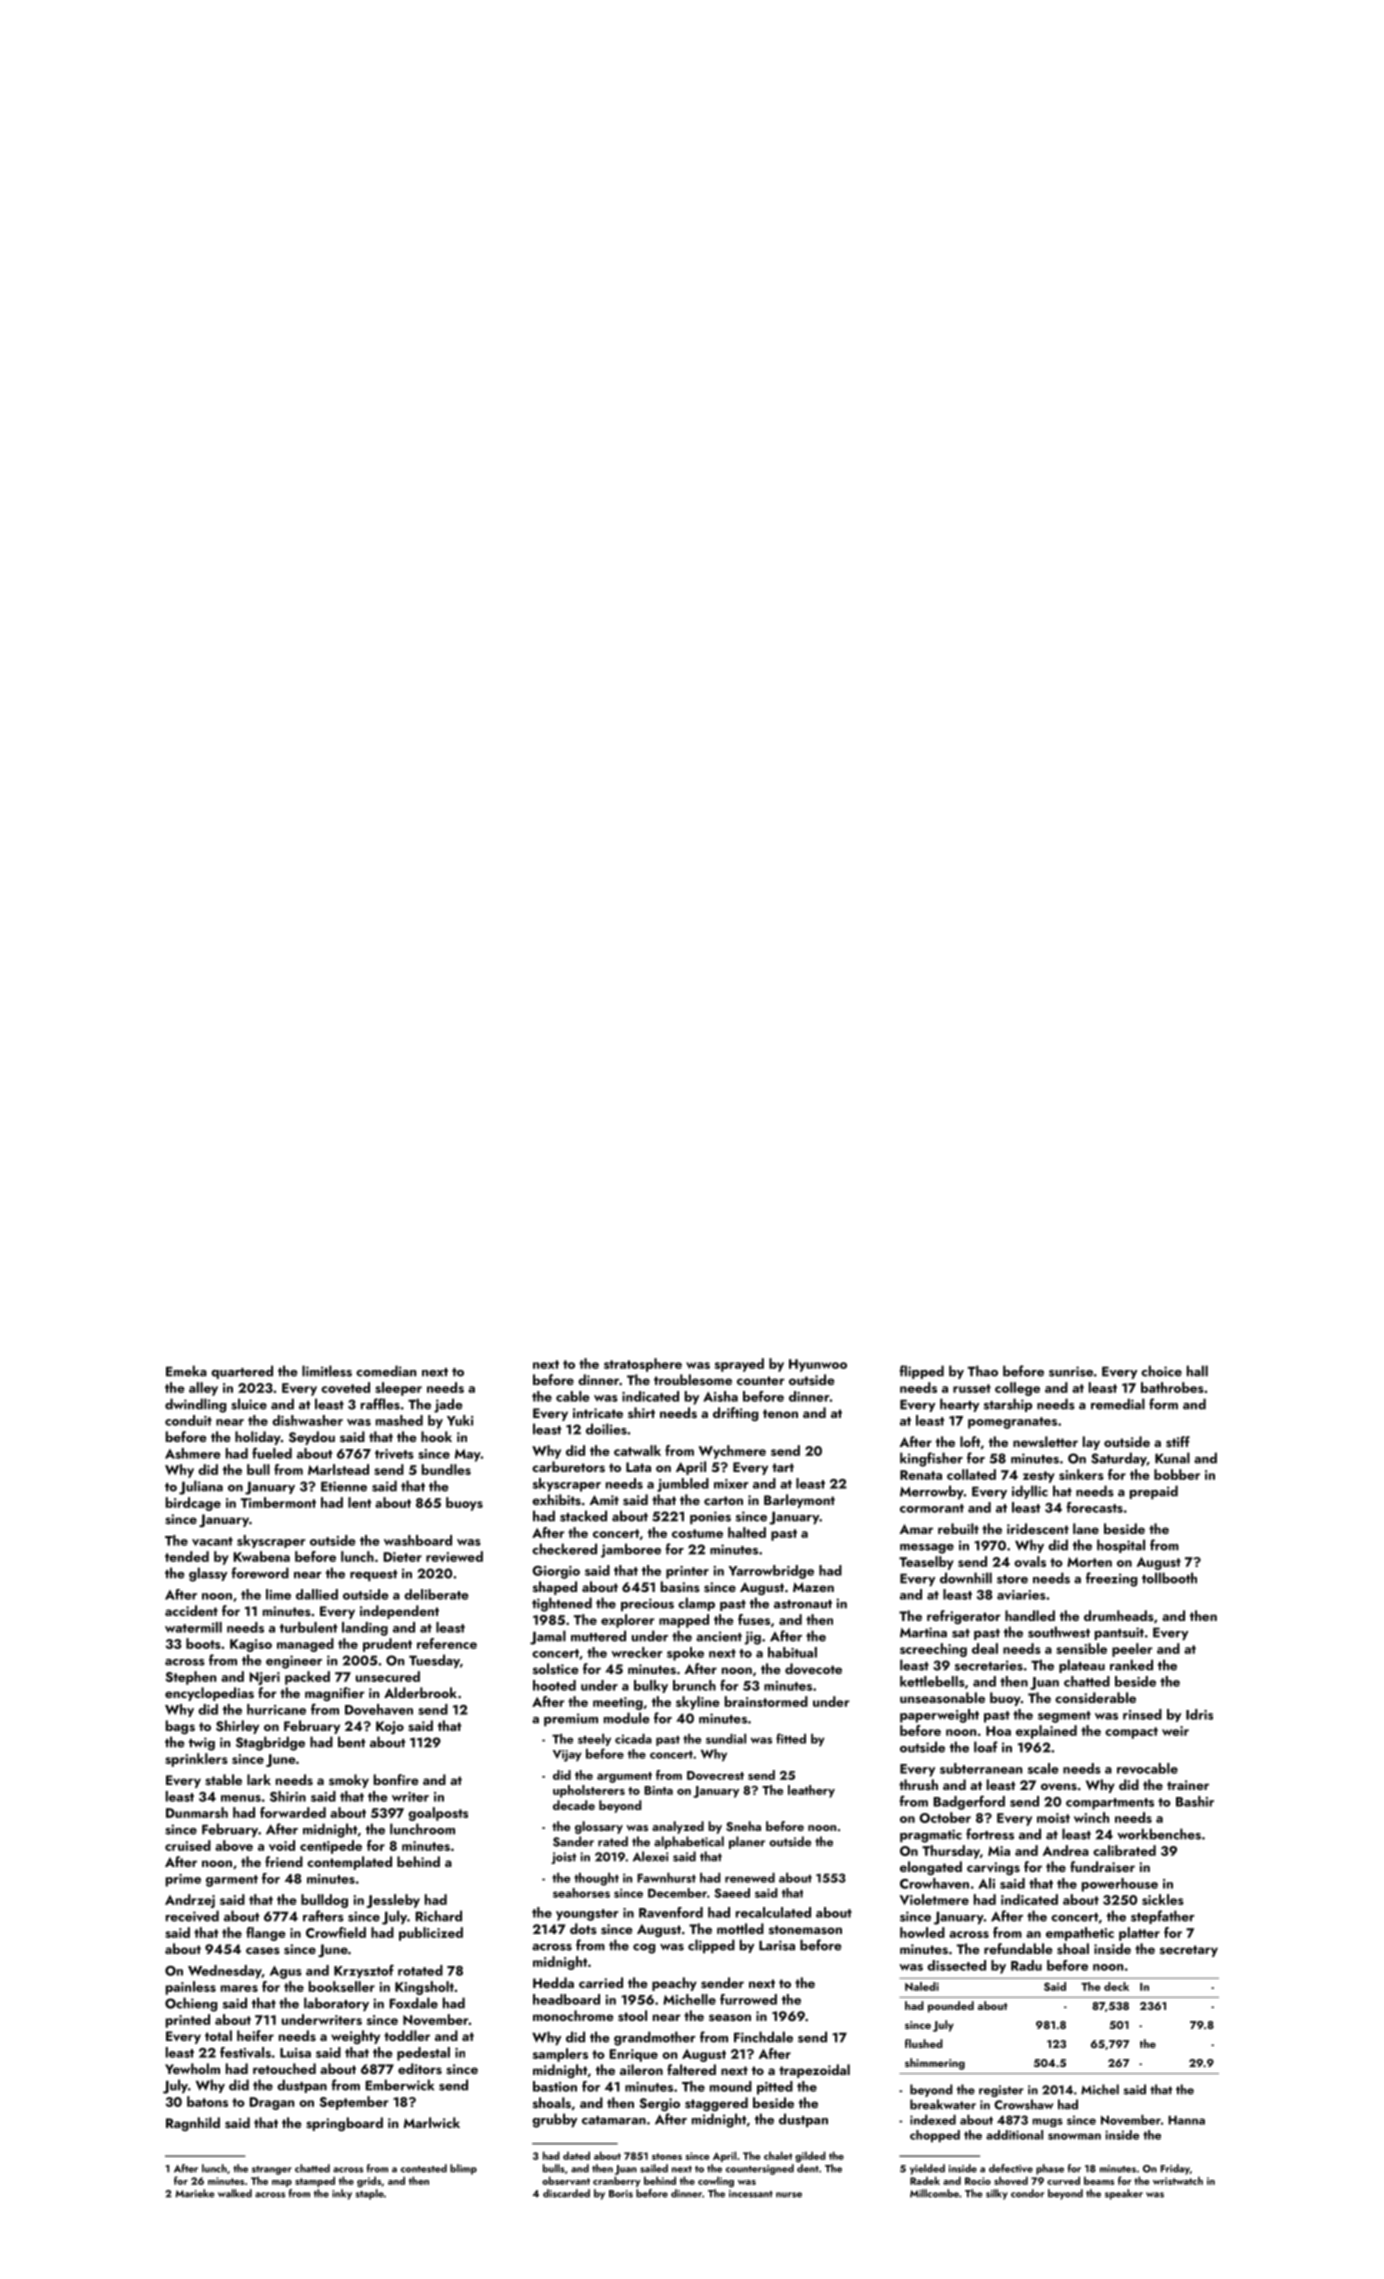 The image size is (1384, 2279). I want to click on holiday, so click(258, 1438).
